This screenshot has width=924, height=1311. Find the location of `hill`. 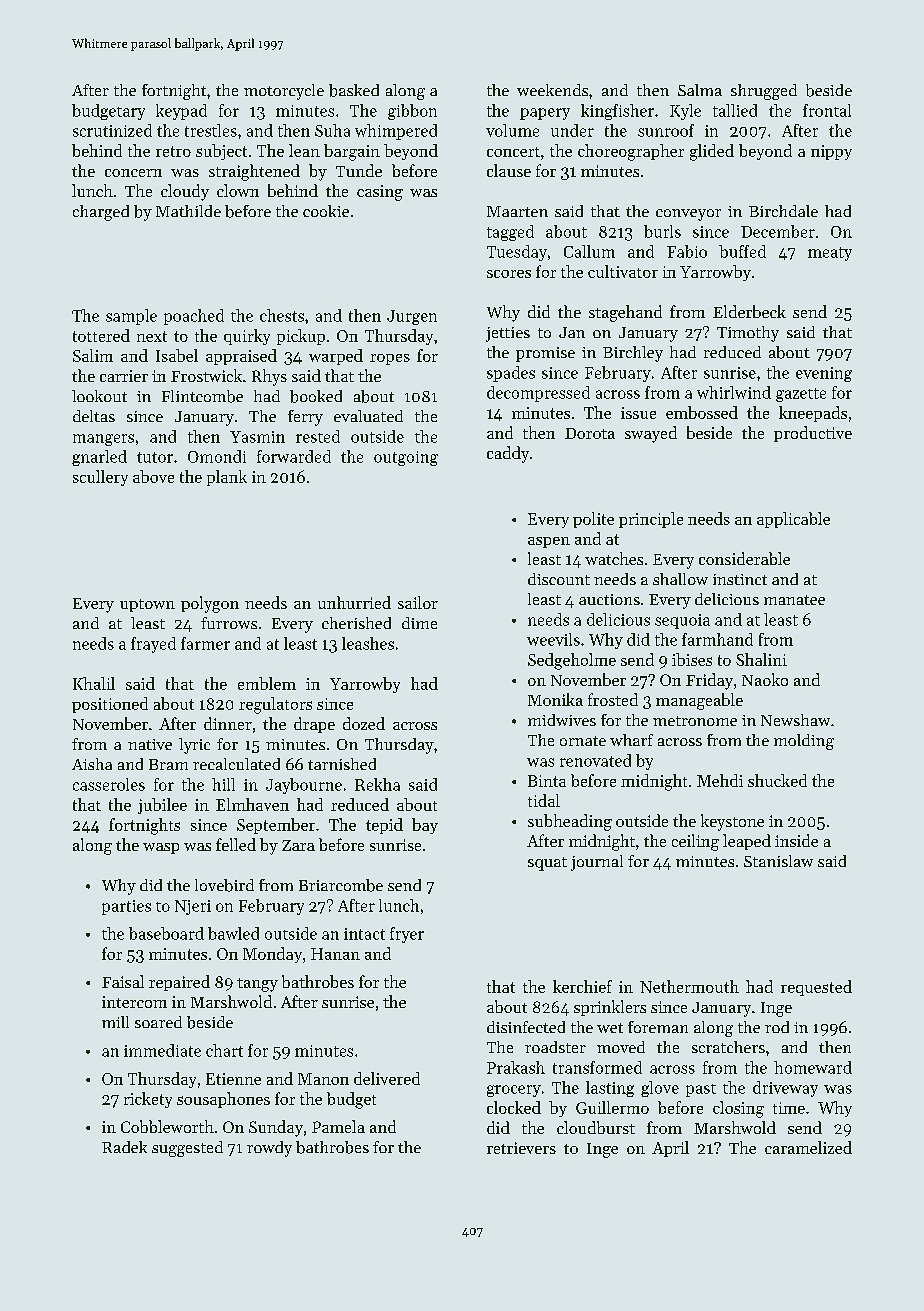

hill is located at coordinates (223, 784).
